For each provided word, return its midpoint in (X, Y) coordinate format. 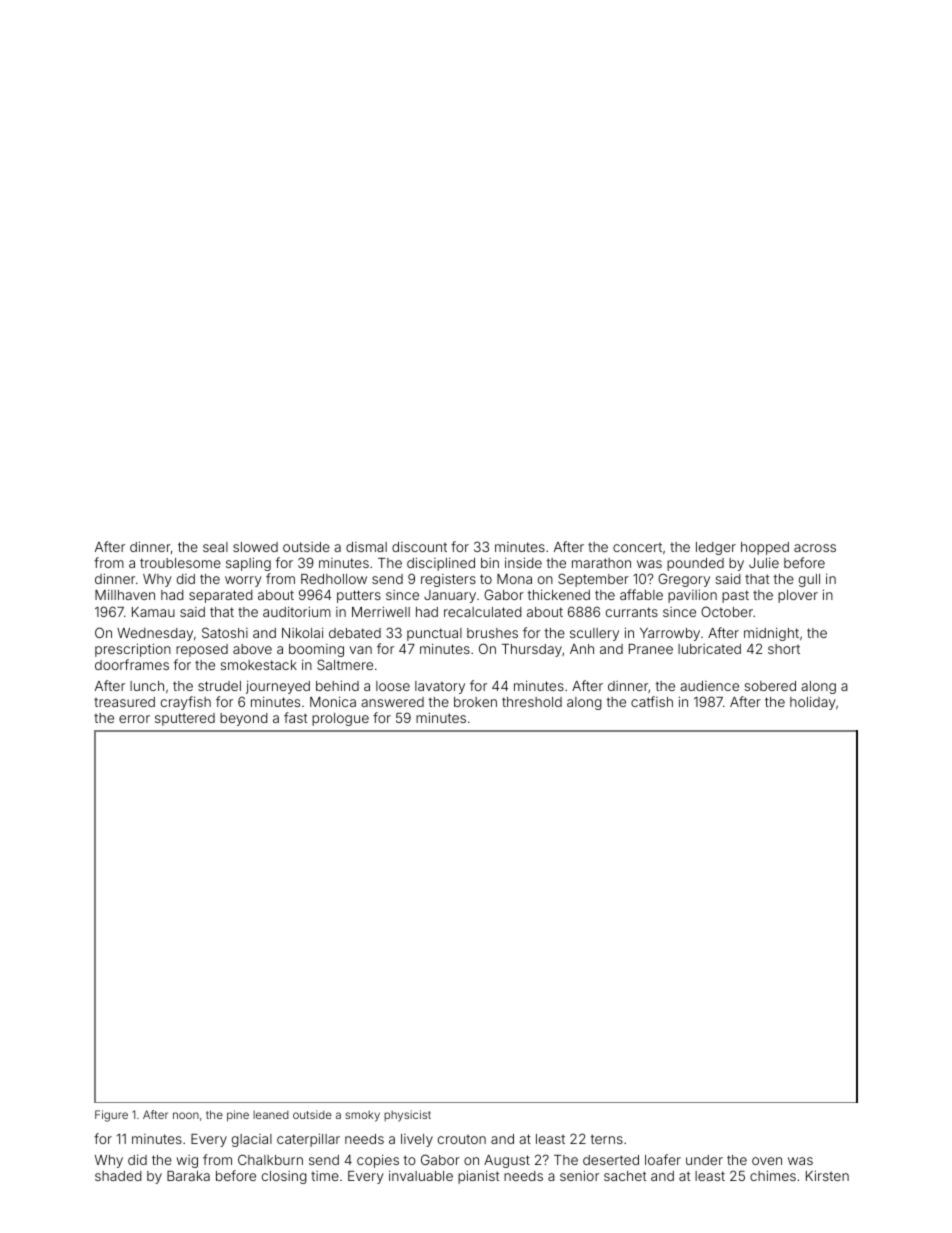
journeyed (278, 687)
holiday (813, 703)
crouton (462, 1139)
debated (355, 633)
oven (767, 1161)
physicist (407, 1116)
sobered (770, 686)
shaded (118, 1176)
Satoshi (225, 632)
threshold (532, 702)
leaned (271, 1115)
